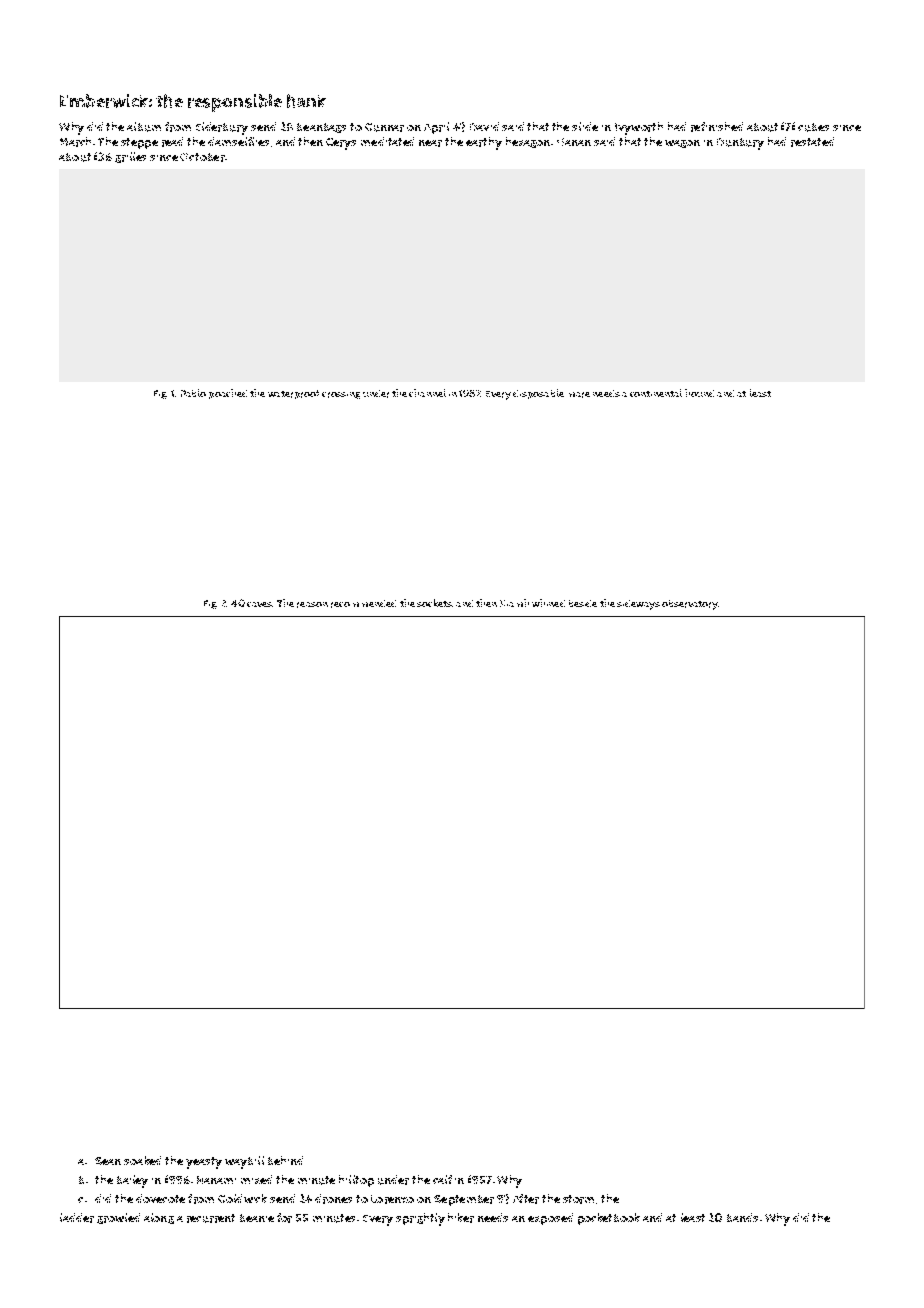 The image size is (924, 1308). What do you see at coordinates (260, 604) in the page?
I see `caves` at bounding box center [260, 604].
